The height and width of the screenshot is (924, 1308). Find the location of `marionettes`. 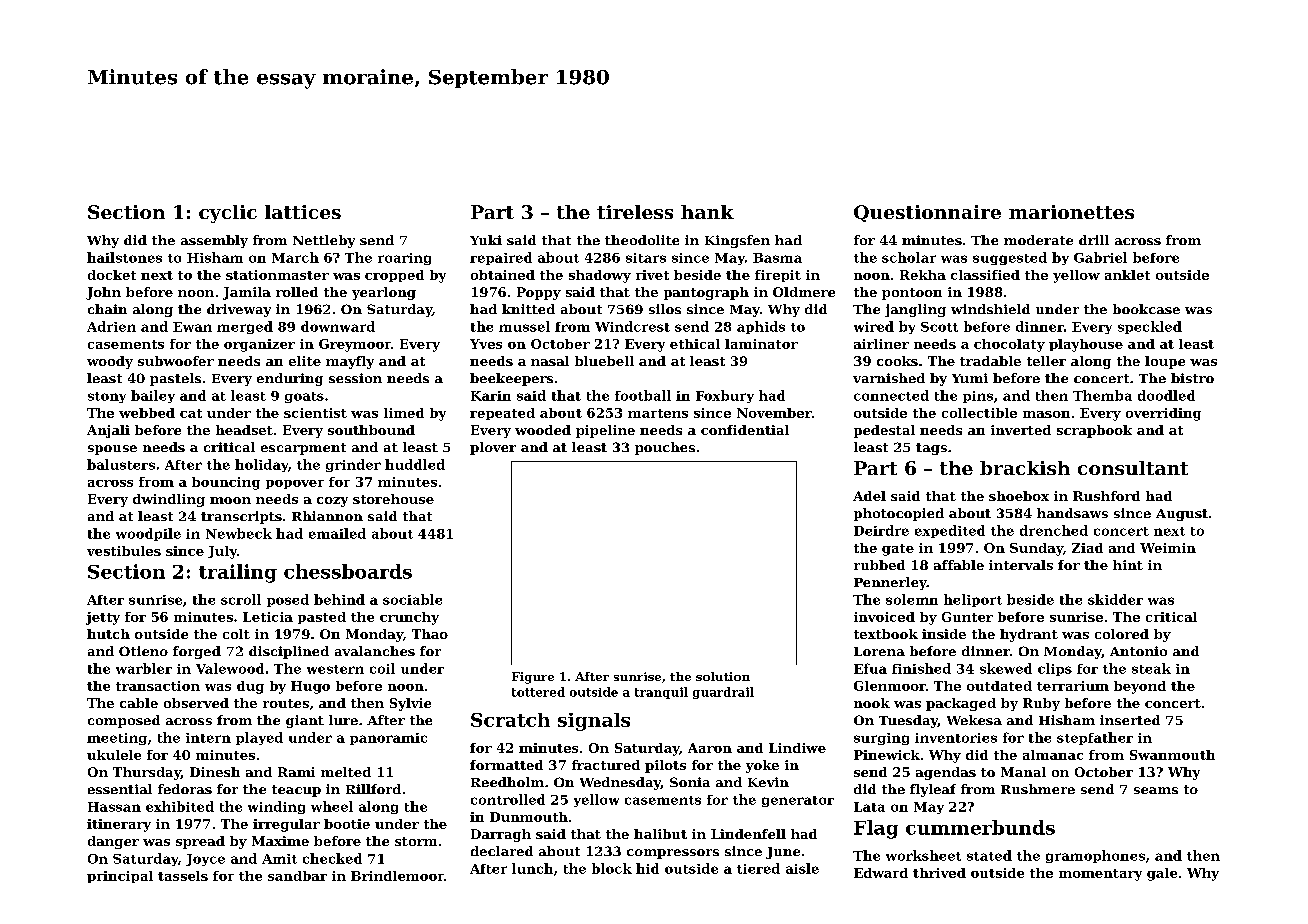

marionettes is located at coordinates (1071, 212).
